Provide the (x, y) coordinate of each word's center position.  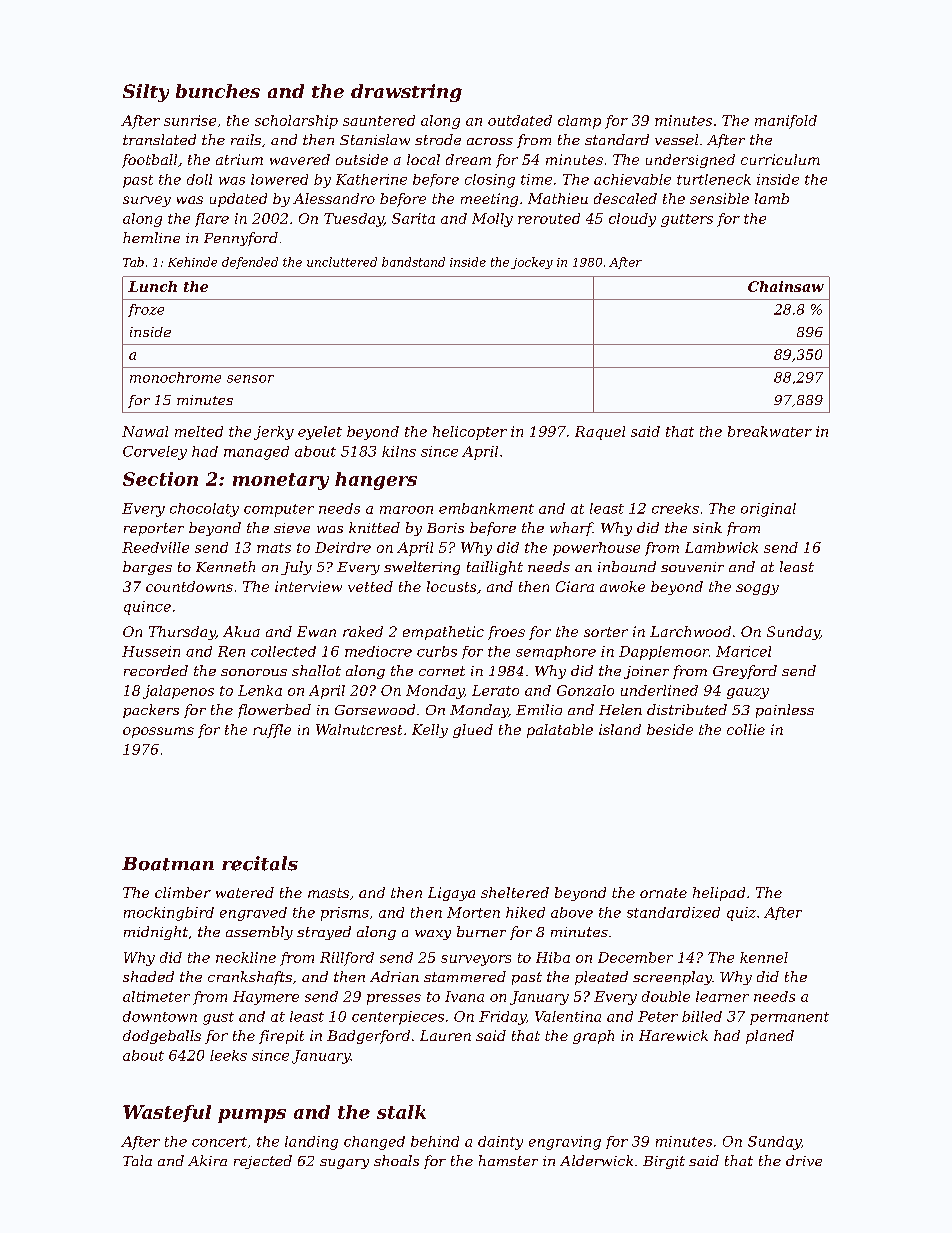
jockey (532, 263)
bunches (218, 91)
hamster (508, 1160)
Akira (207, 1160)
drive (804, 1160)
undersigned (690, 161)
